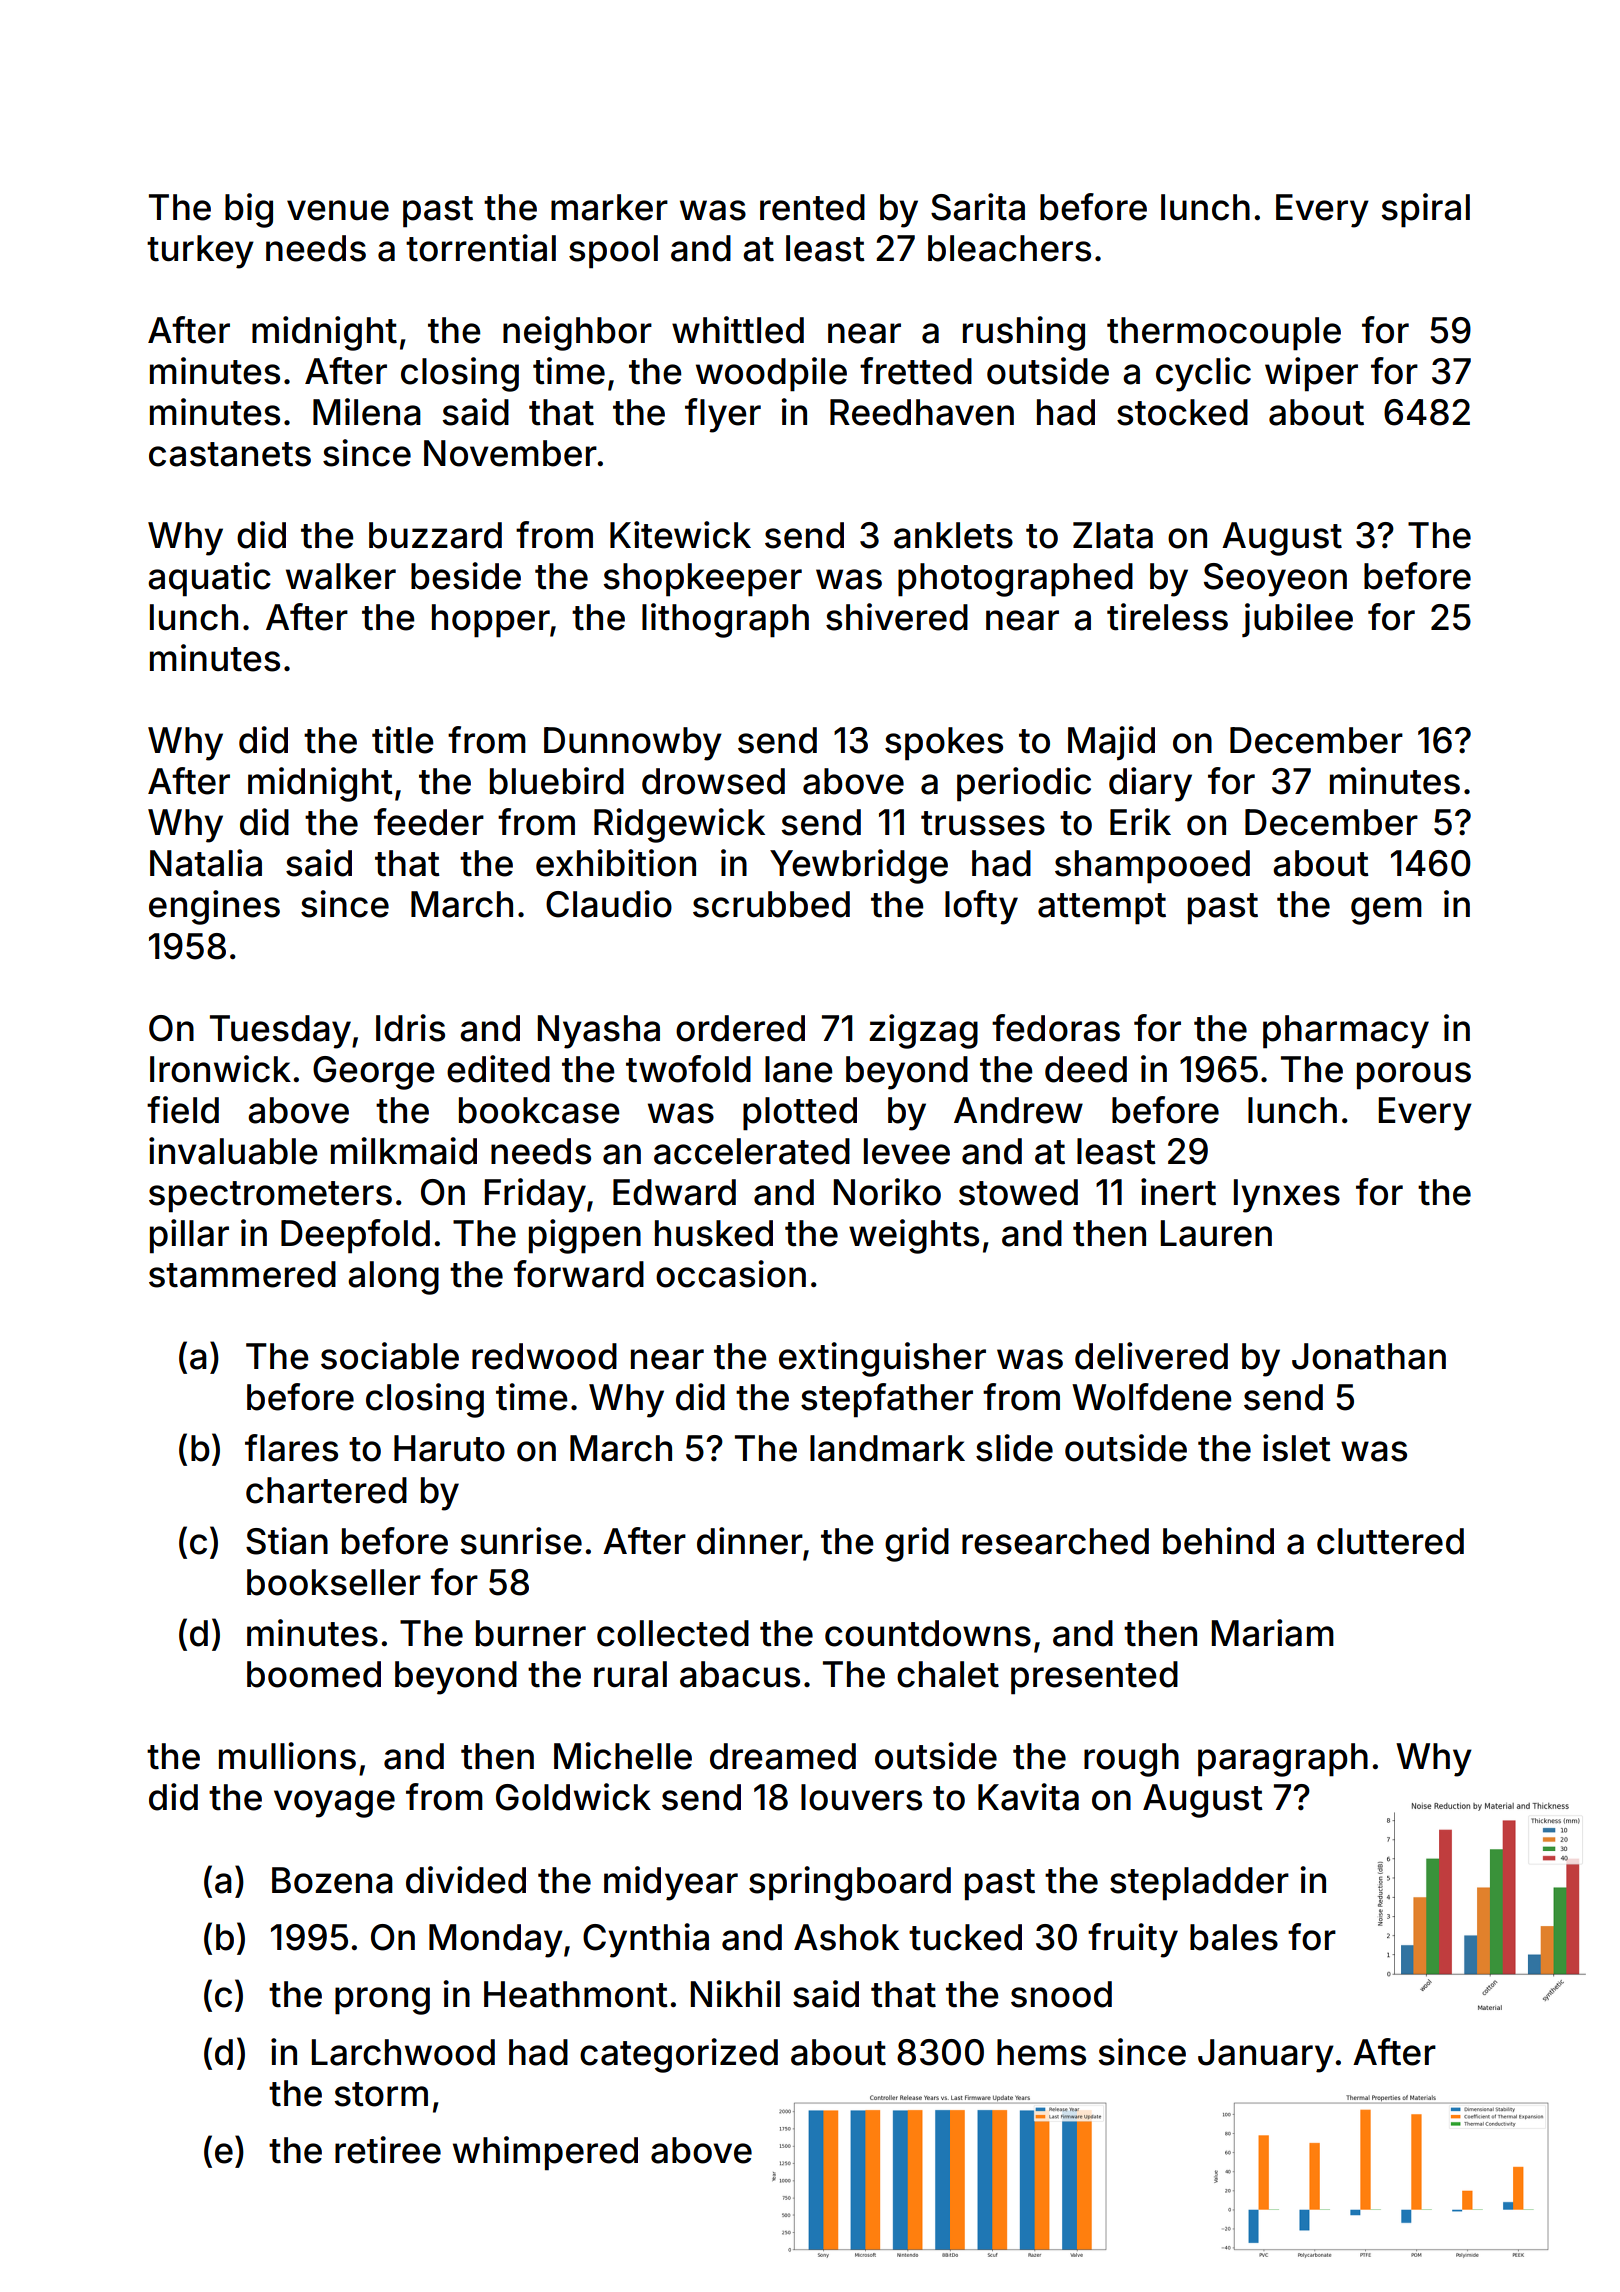  Describe the element at coordinates (887, 1448) in the page. I see `landmark` at that location.
